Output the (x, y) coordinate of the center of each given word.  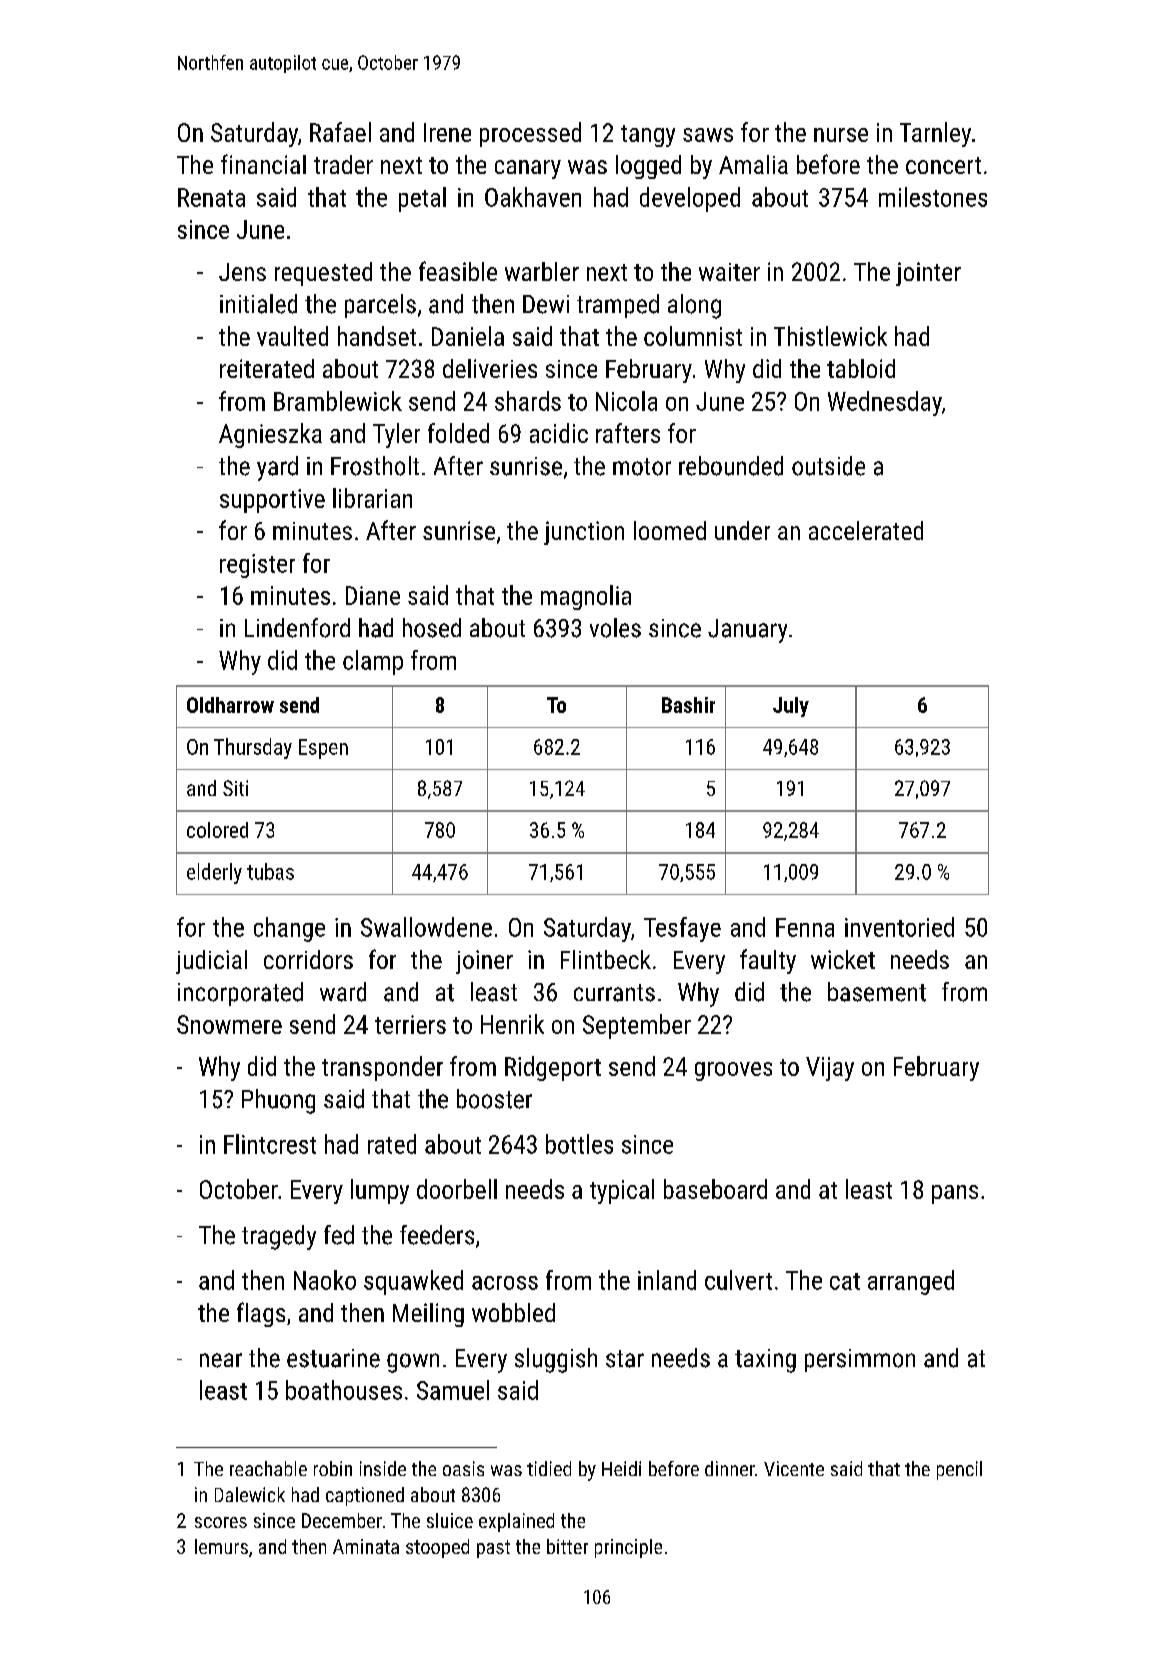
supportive (272, 501)
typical (622, 1191)
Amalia (753, 164)
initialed (258, 304)
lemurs (221, 1546)
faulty (768, 961)
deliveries (490, 368)
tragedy (279, 1237)
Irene (447, 132)
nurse (841, 135)
